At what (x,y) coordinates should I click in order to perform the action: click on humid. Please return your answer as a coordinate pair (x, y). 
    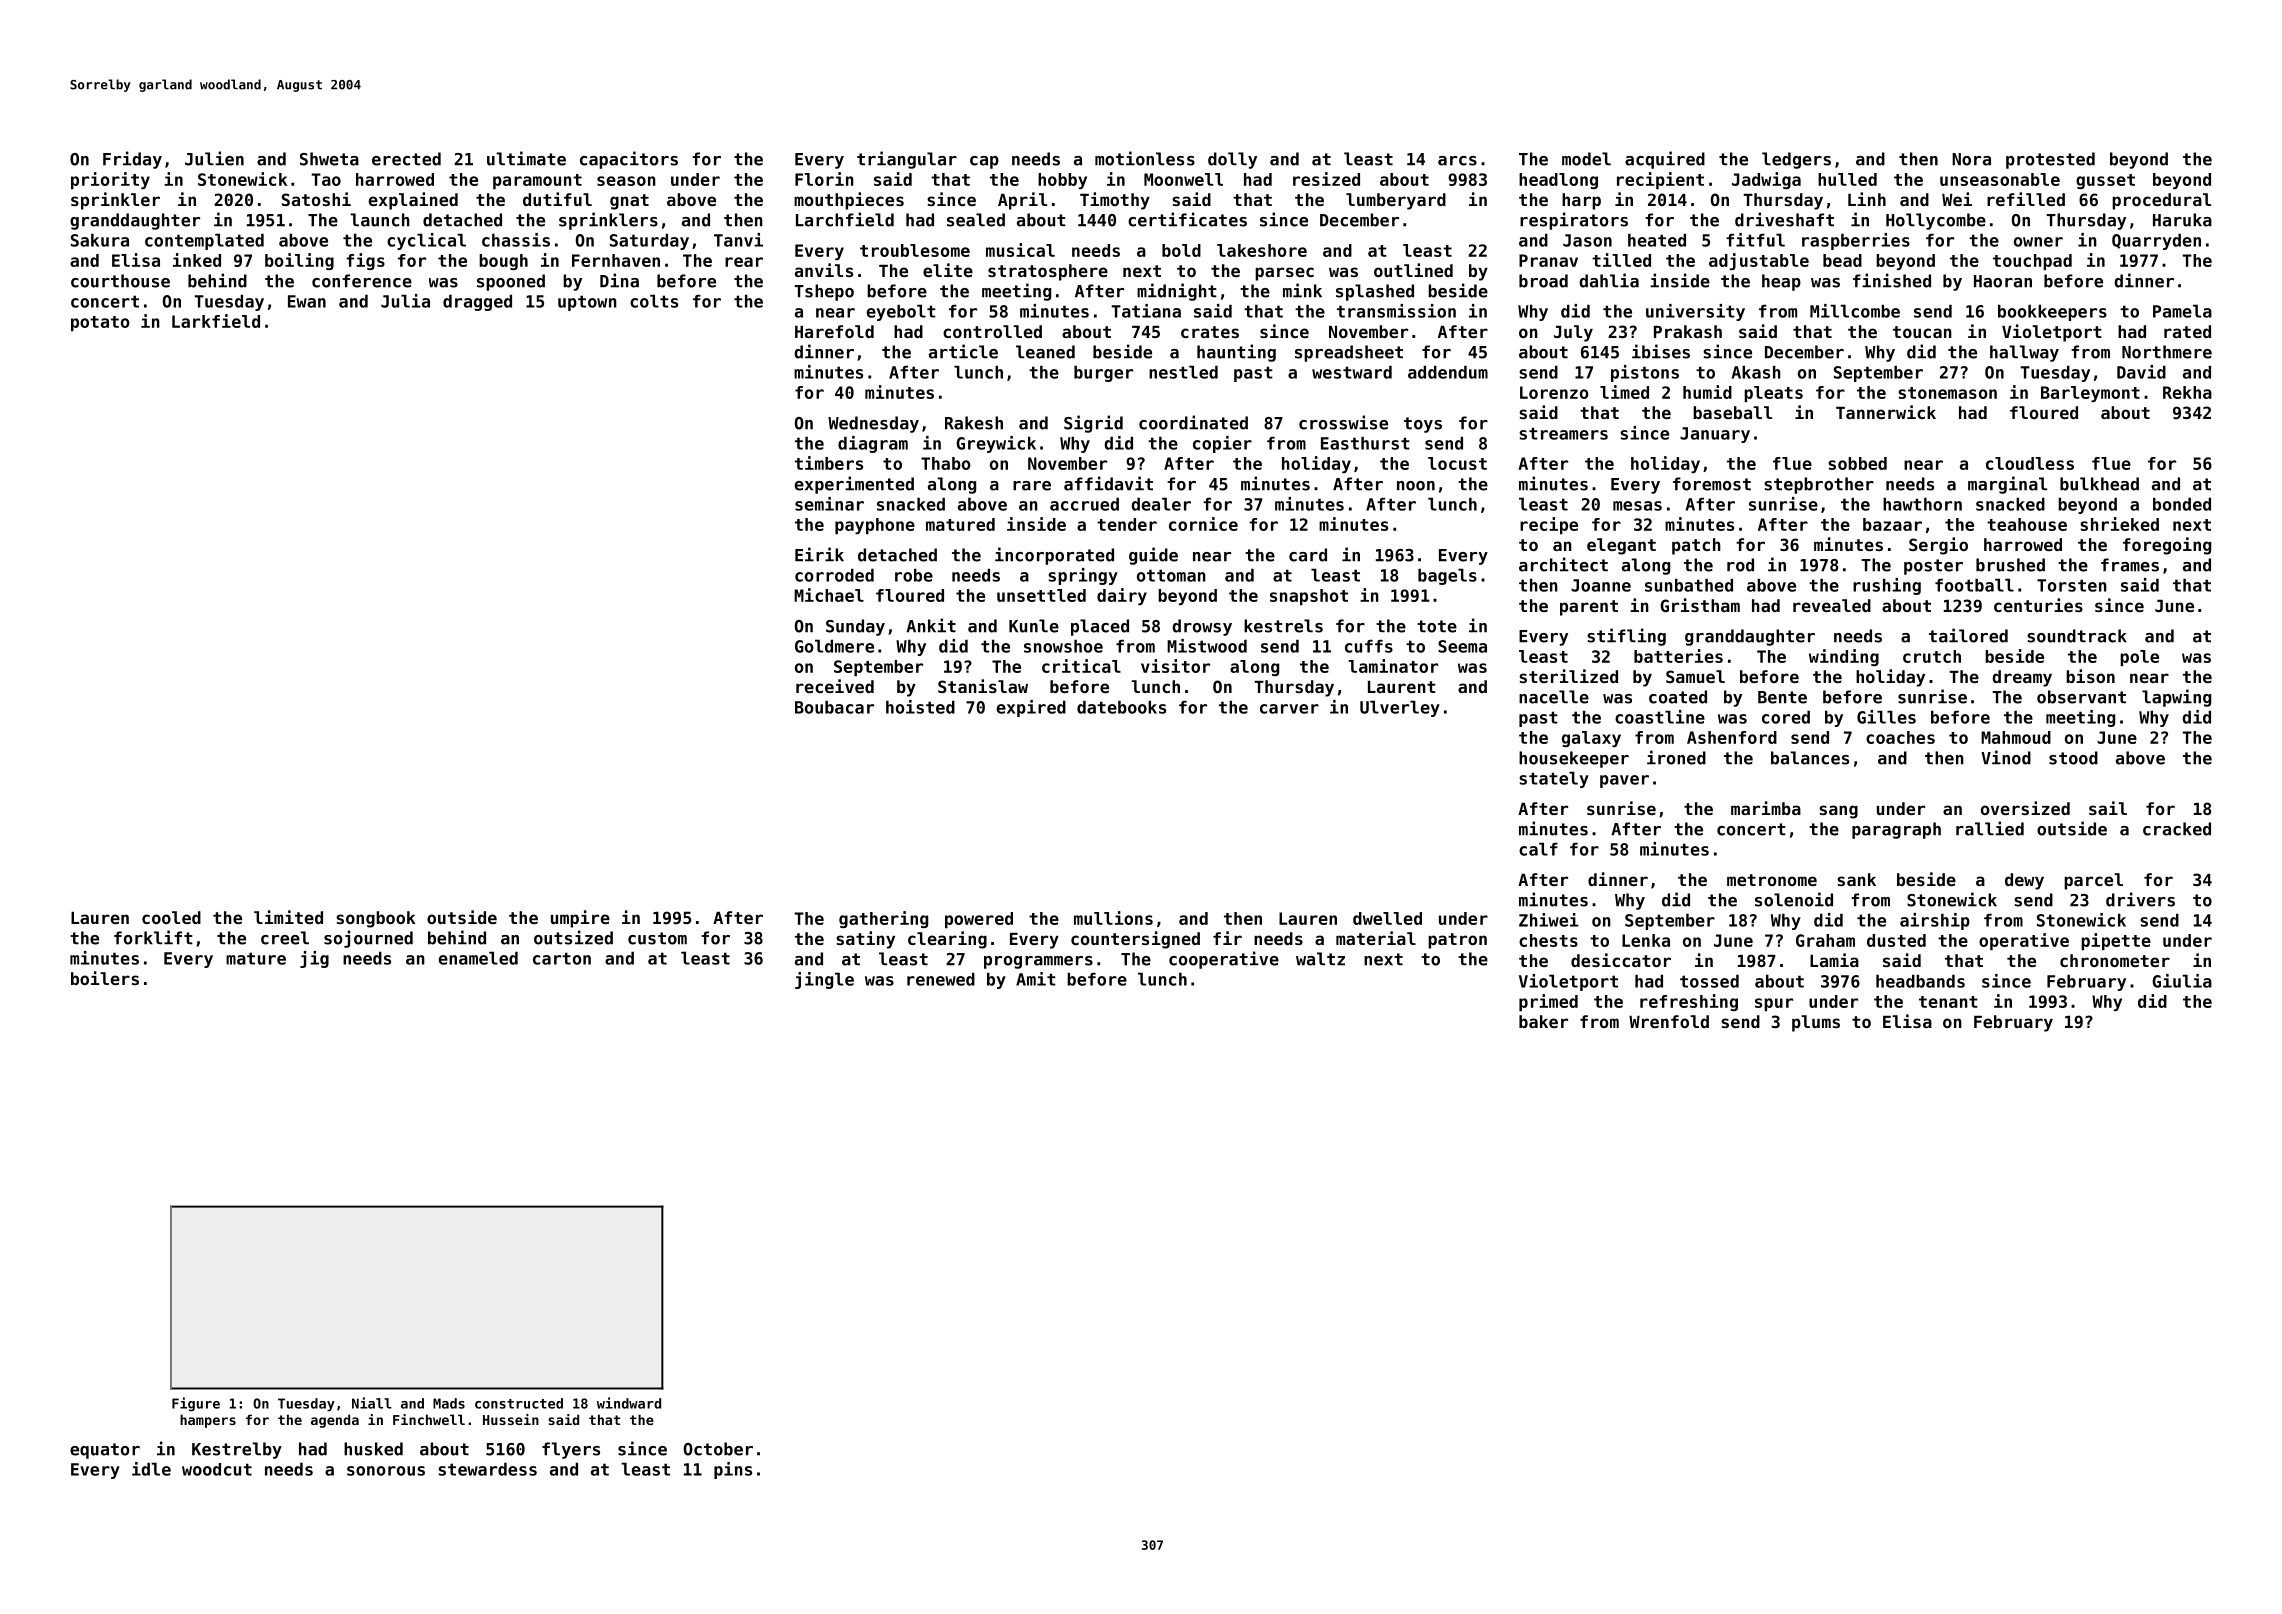
    Looking at the image, I should click on (1707, 392).
